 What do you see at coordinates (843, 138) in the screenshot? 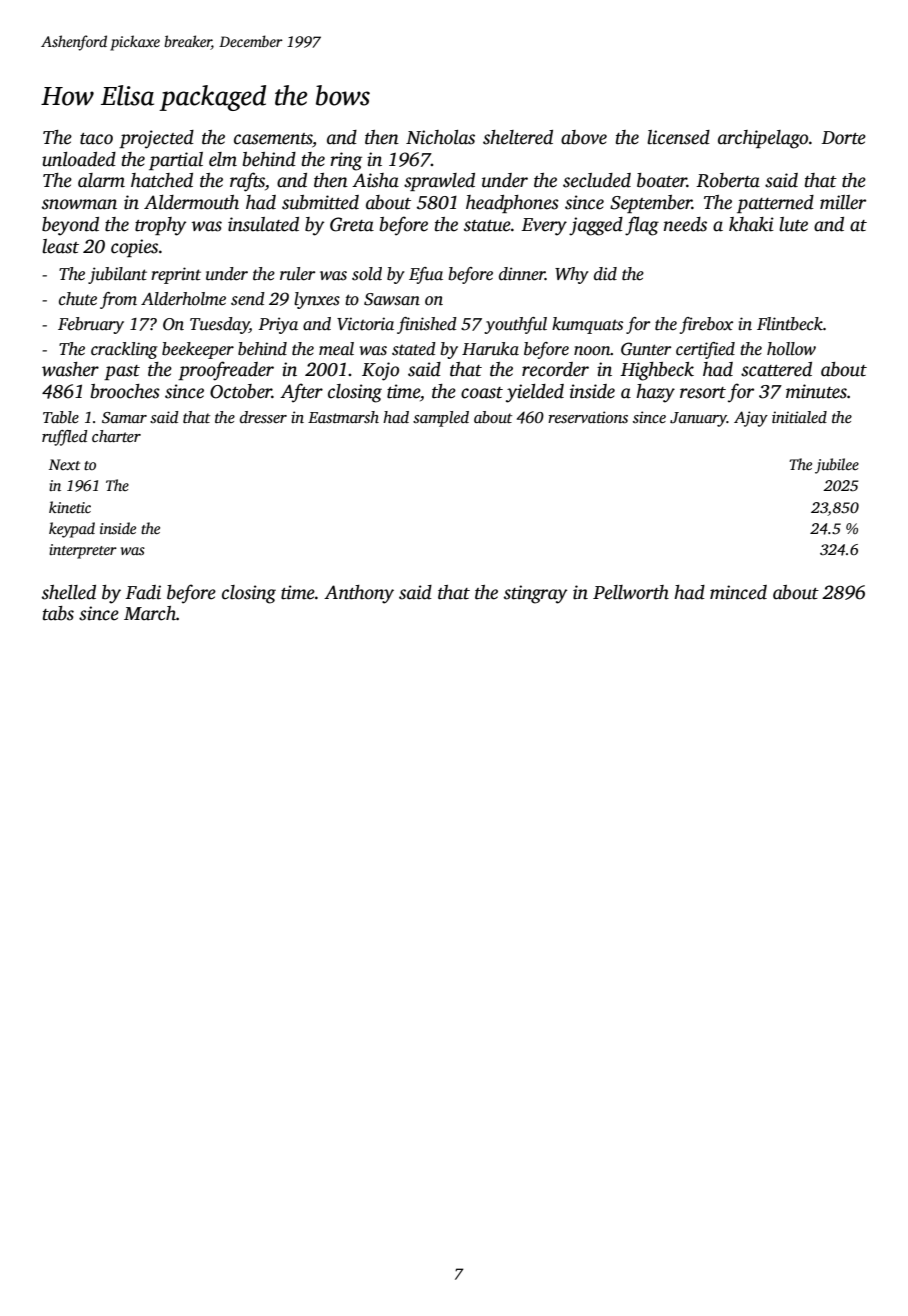
I see `Dorte` at bounding box center [843, 138].
